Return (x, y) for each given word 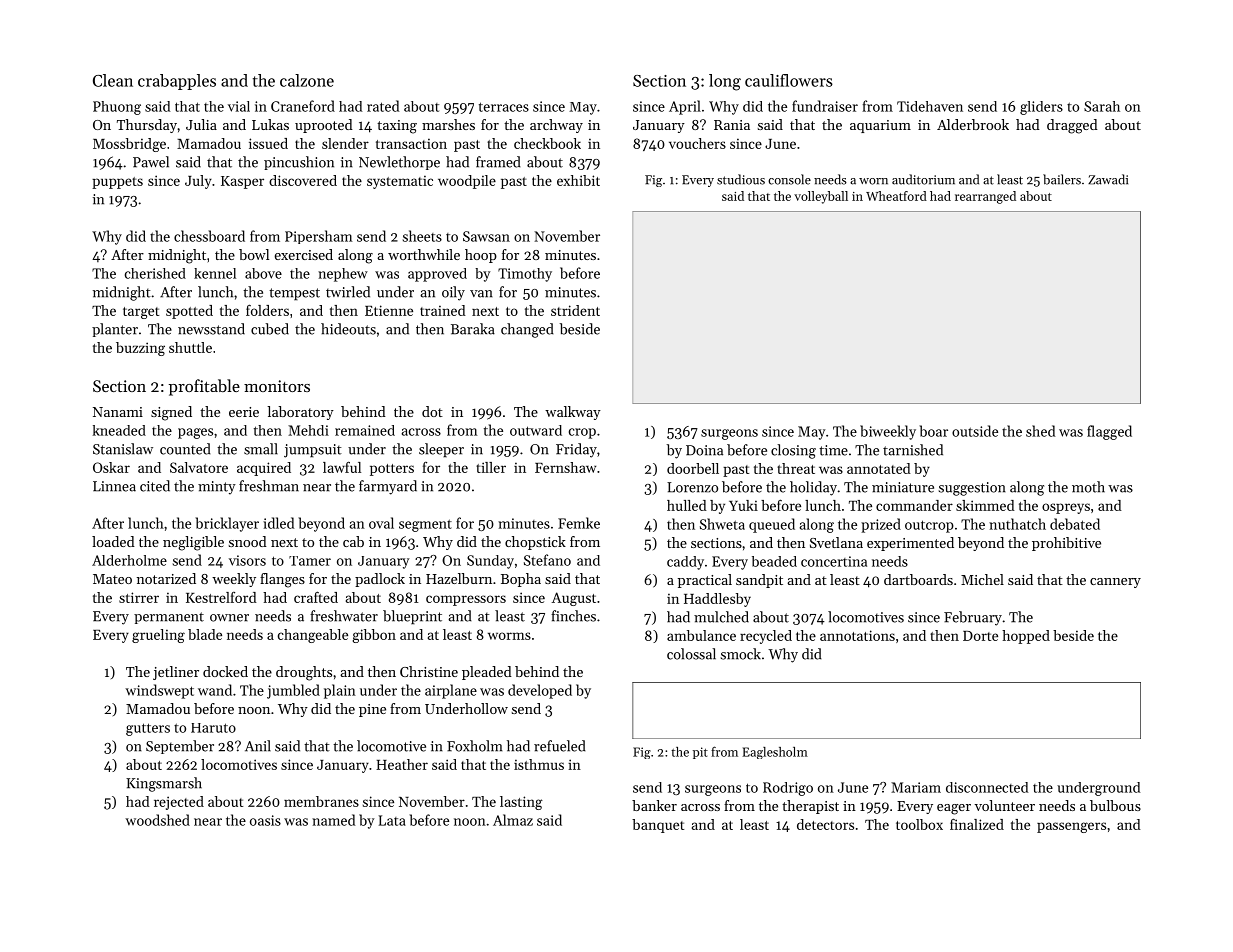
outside (975, 431)
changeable (313, 636)
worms (509, 636)
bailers (1062, 179)
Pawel (151, 162)
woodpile (467, 182)
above (263, 273)
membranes (321, 801)
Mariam (916, 787)
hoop (481, 256)
